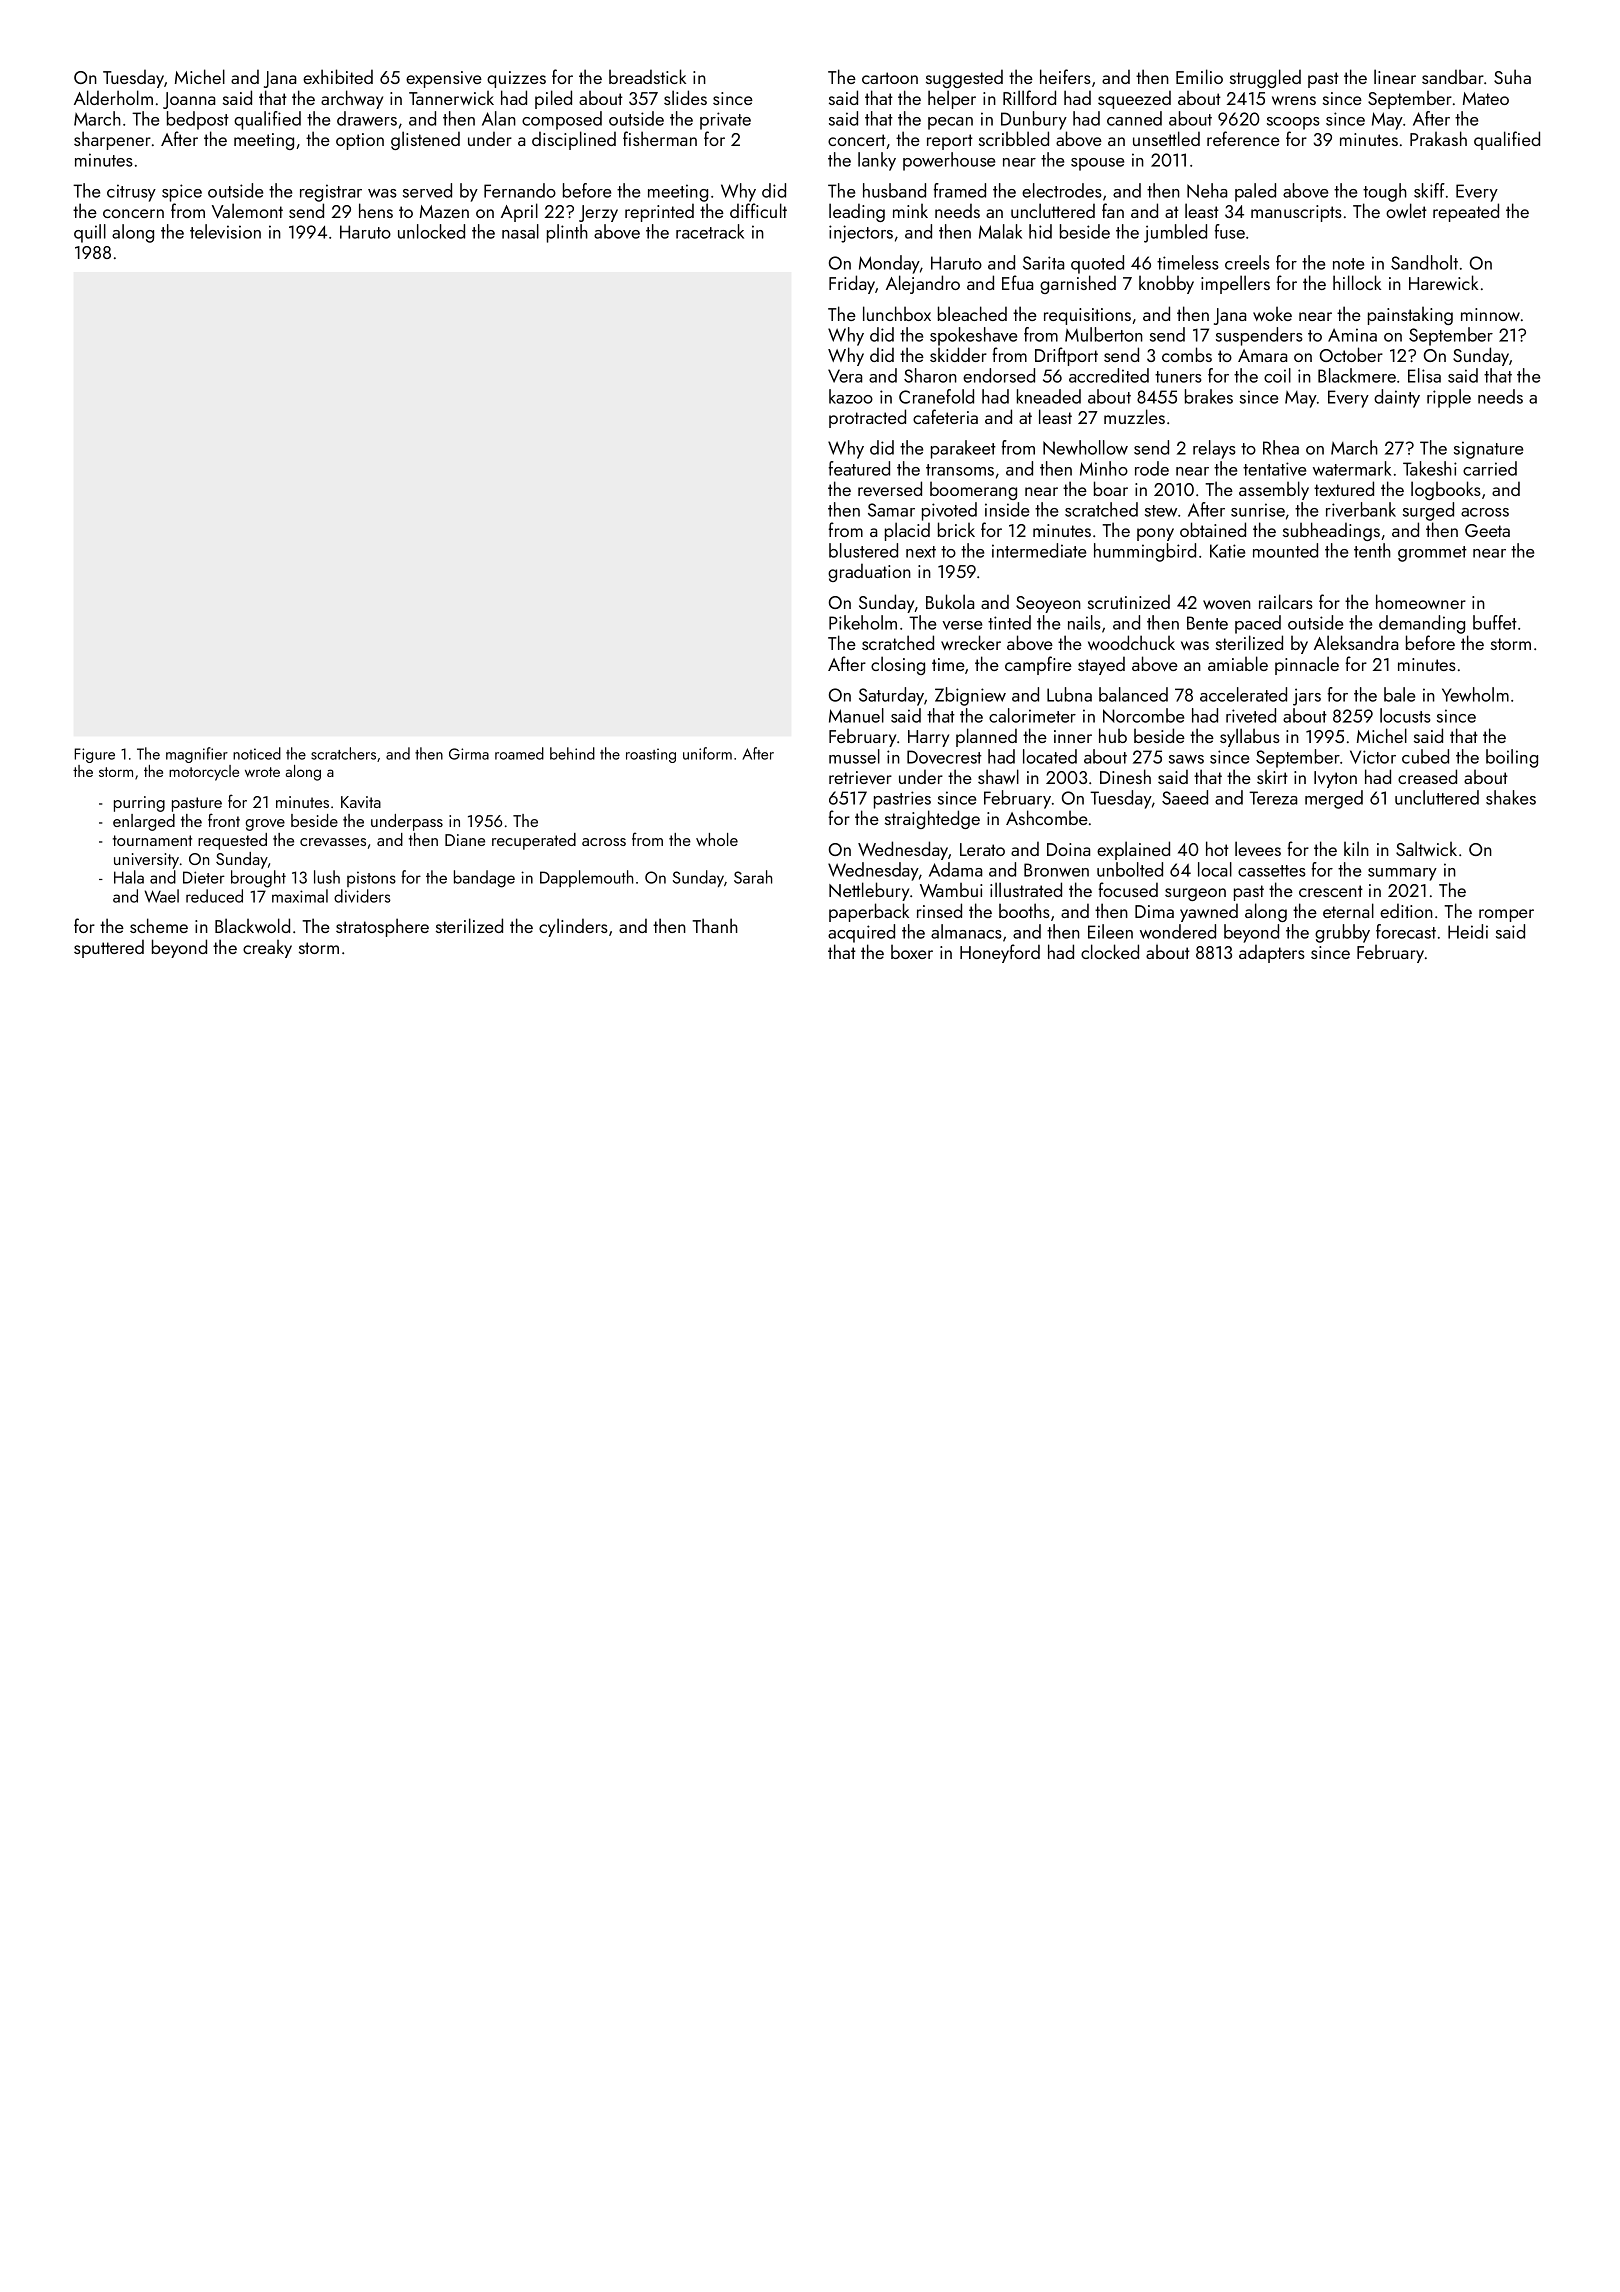  What do you see at coordinates (262, 772) in the image?
I see `wrote` at bounding box center [262, 772].
